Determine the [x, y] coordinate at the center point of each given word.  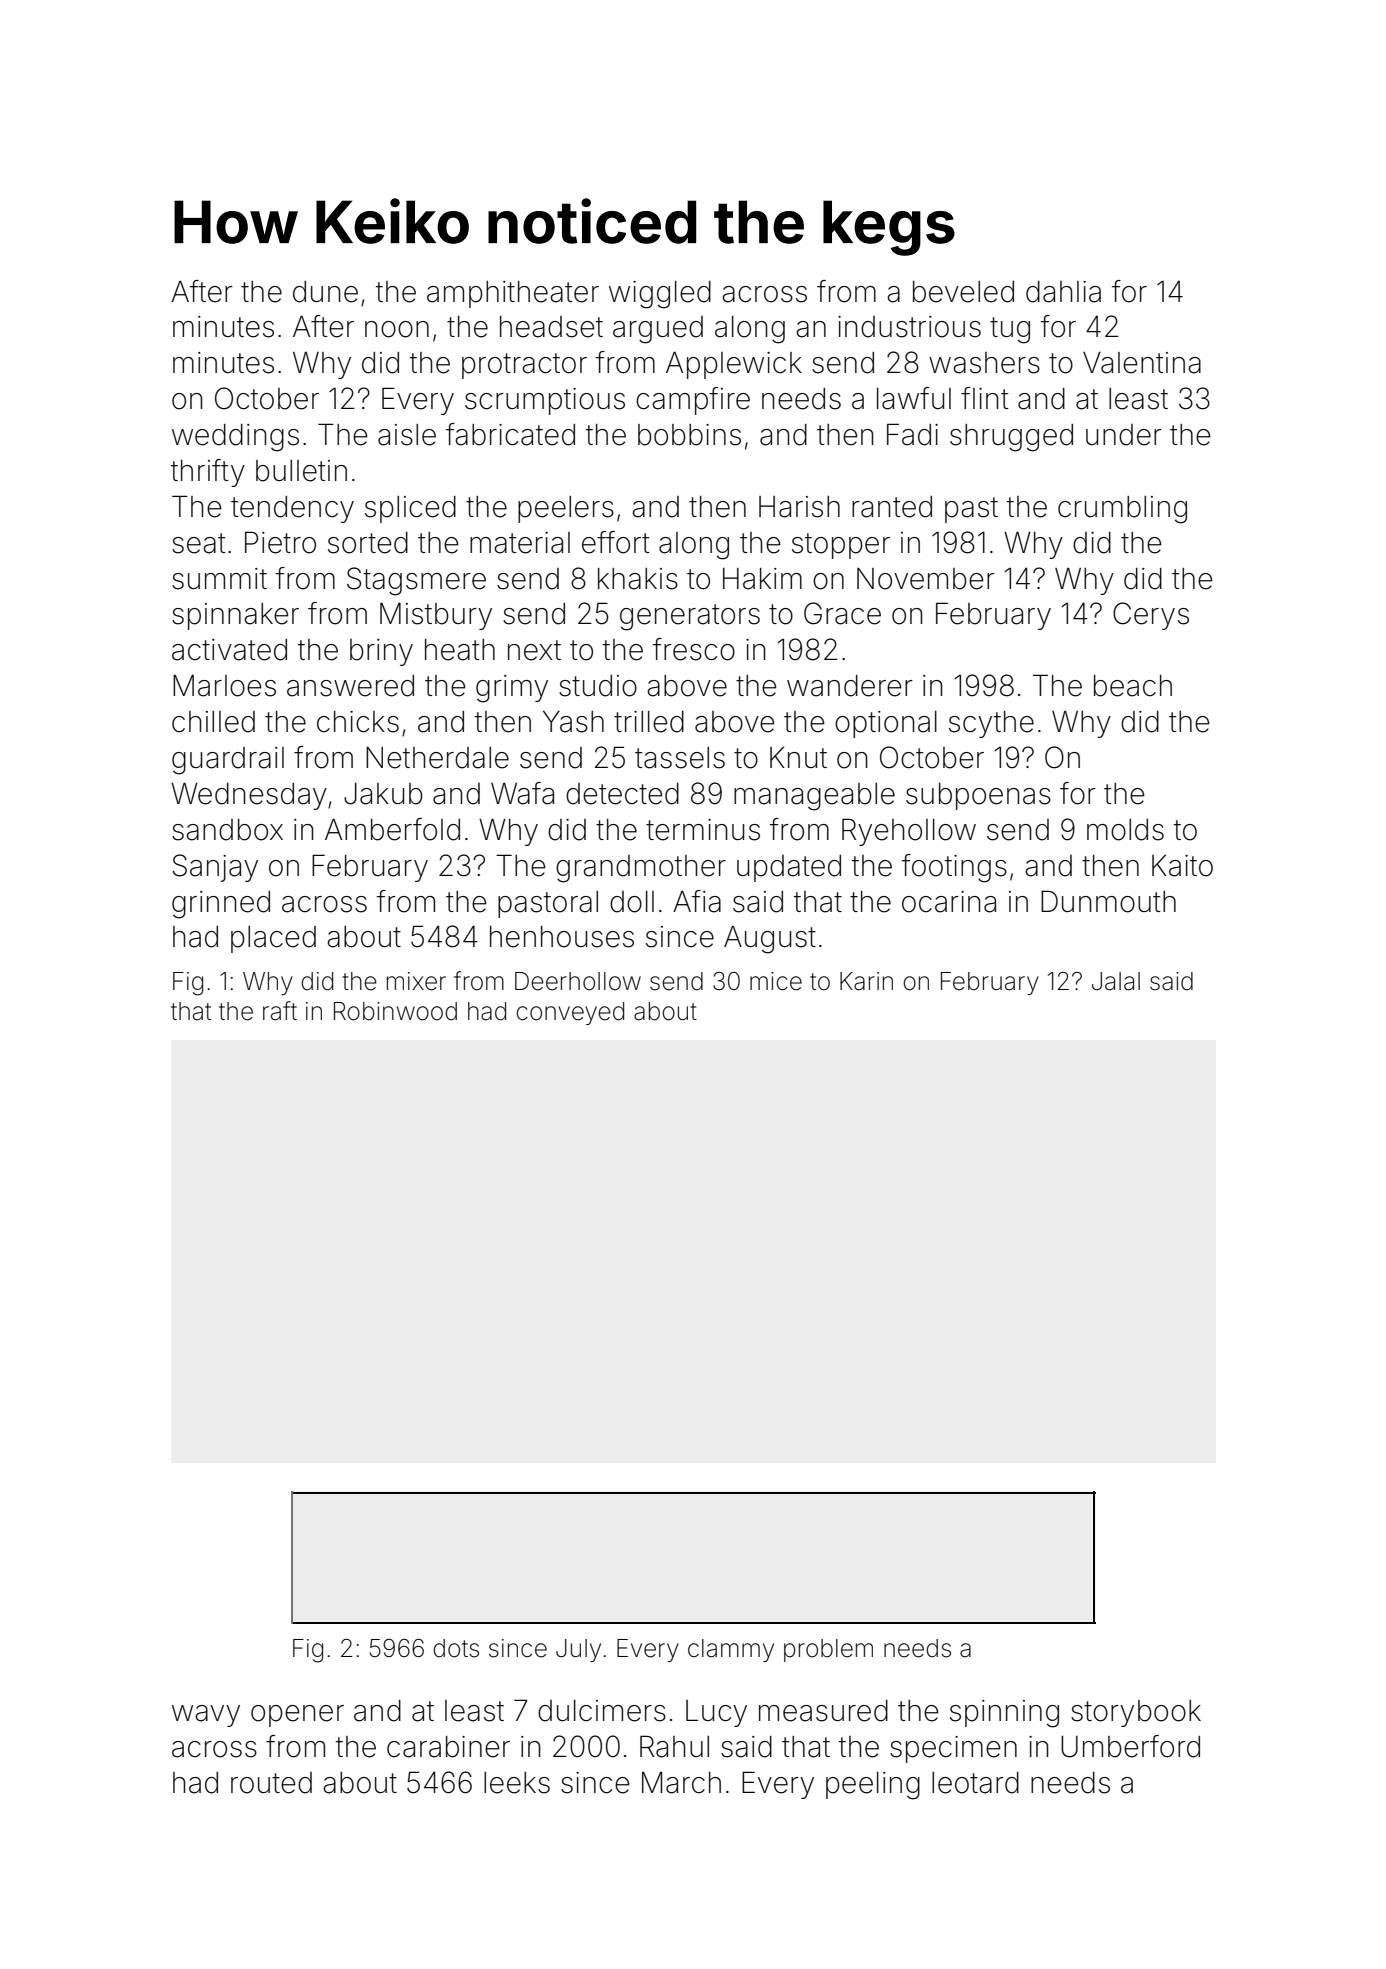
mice [776, 981]
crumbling [1122, 510]
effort [616, 542]
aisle [407, 435]
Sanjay [215, 868]
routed [271, 1783]
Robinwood [395, 1011]
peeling [873, 1786]
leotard [975, 1783]
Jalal [1116, 981]
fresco [694, 649]
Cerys [1151, 616]
